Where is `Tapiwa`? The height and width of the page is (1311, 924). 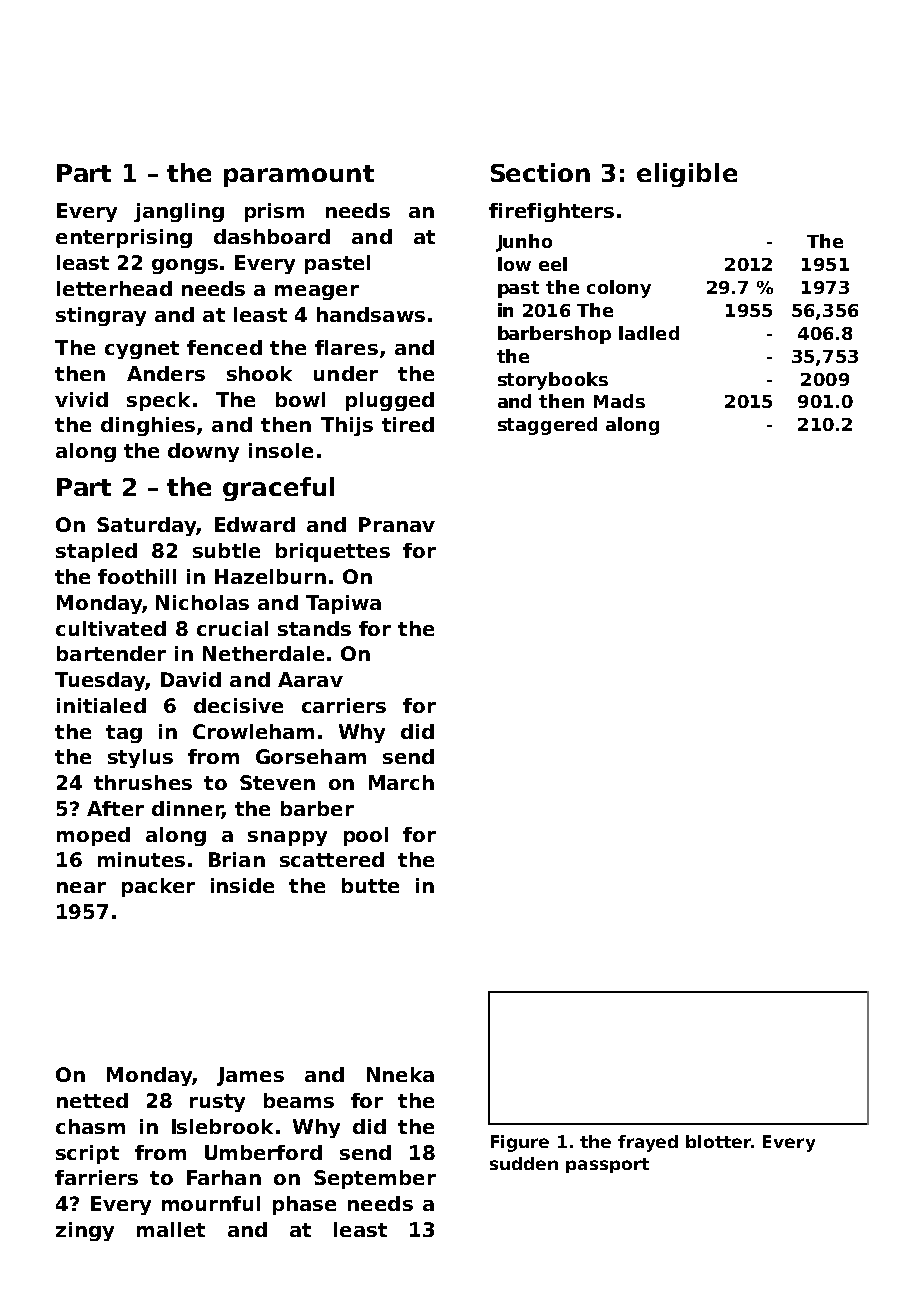
Tapiwa is located at coordinates (343, 604).
